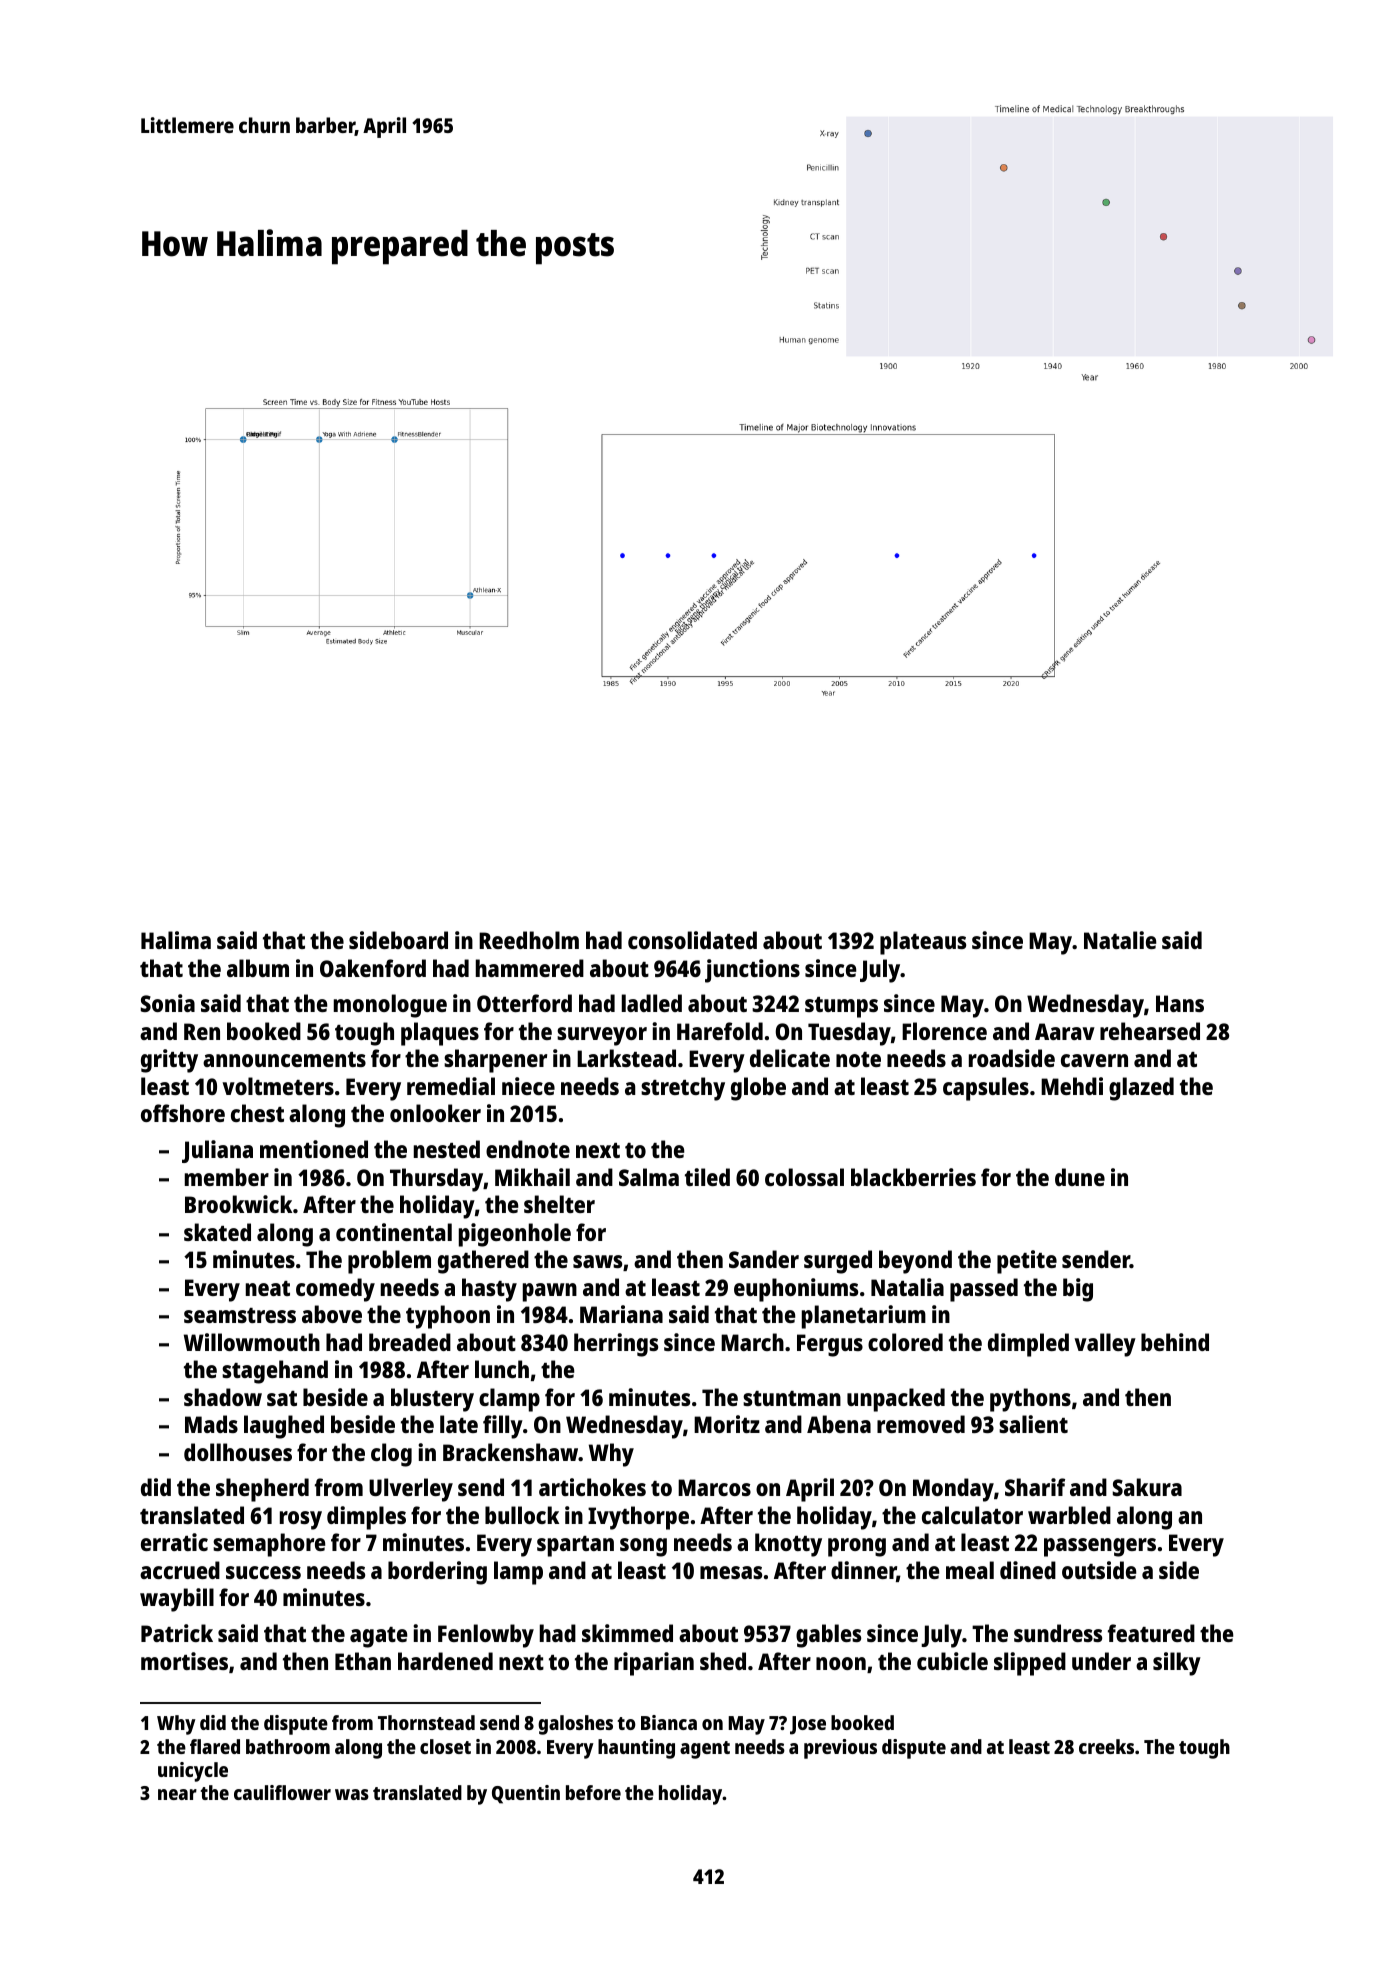 The width and height of the screenshot is (1386, 1969). Describe the element at coordinates (1120, 940) in the screenshot. I see `Natalie` at that location.
